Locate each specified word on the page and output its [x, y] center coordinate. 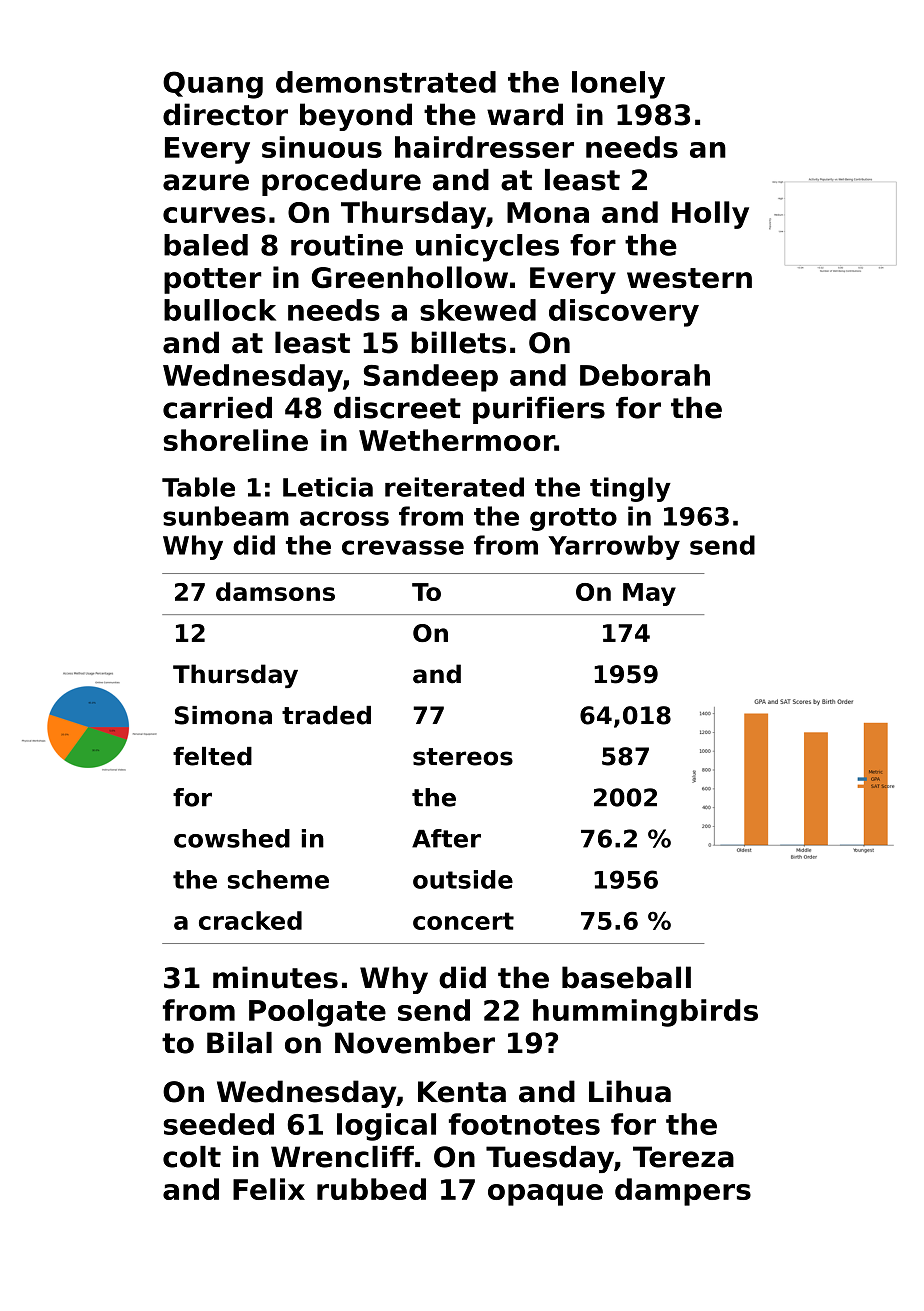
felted [212, 756]
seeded [218, 1124]
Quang [213, 85]
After [446, 838]
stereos [463, 757]
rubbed [371, 1189]
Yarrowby [614, 547]
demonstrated [386, 82]
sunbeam [226, 516]
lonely [618, 85]
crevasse [403, 547]
